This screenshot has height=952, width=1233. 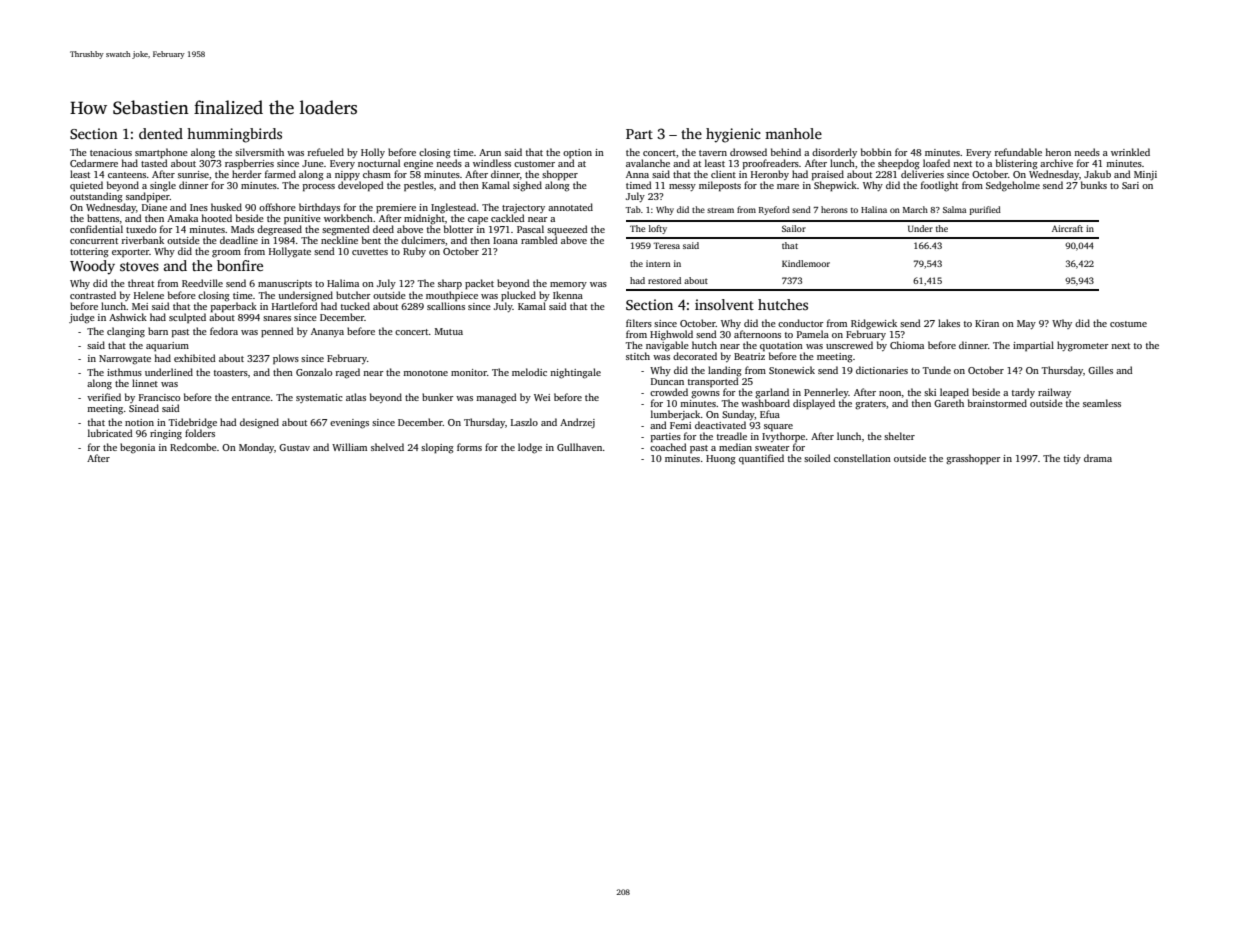 What do you see at coordinates (720, 425) in the screenshot?
I see `deactivated` at bounding box center [720, 425].
